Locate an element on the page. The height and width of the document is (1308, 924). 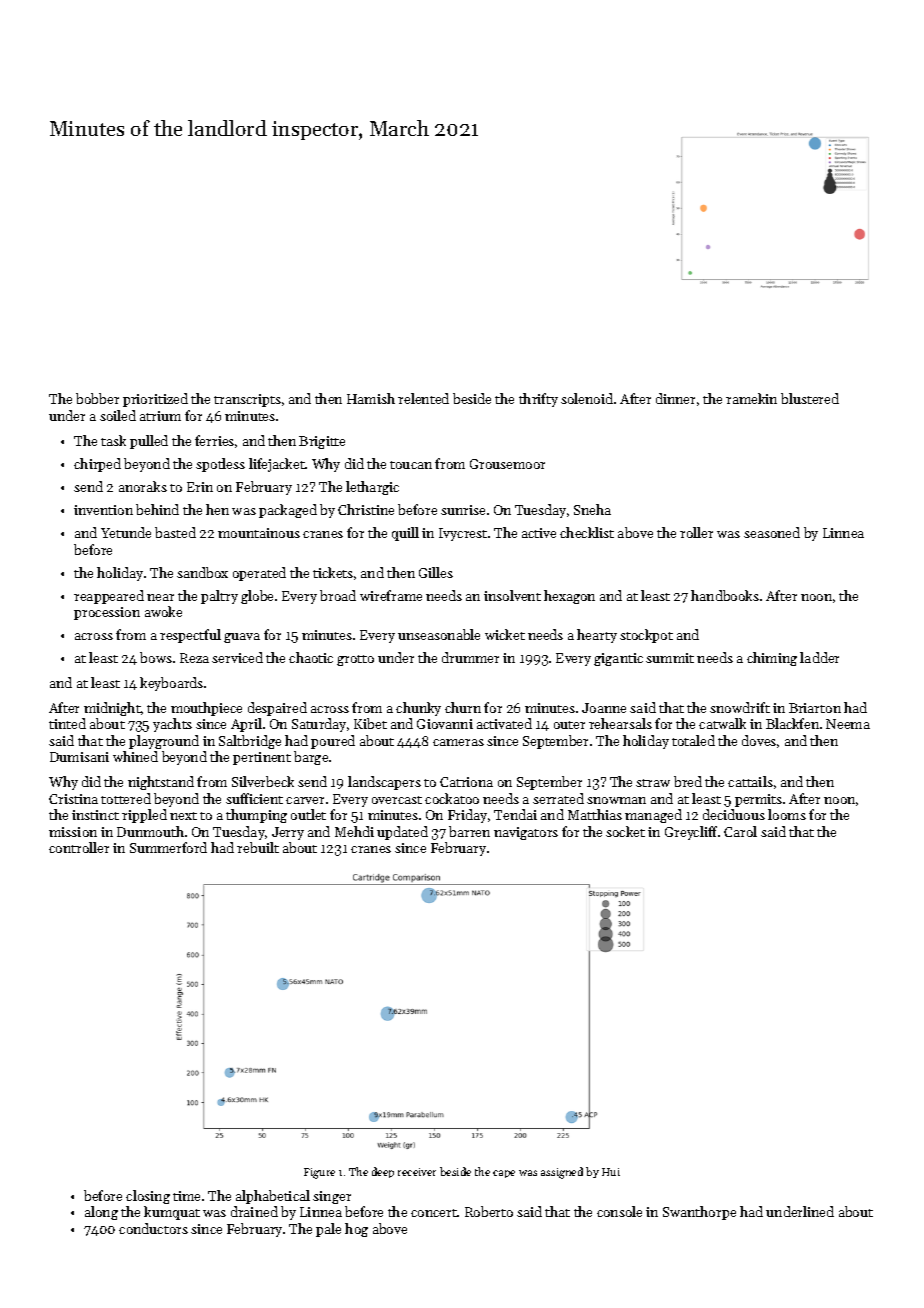
looms is located at coordinates (787, 814).
